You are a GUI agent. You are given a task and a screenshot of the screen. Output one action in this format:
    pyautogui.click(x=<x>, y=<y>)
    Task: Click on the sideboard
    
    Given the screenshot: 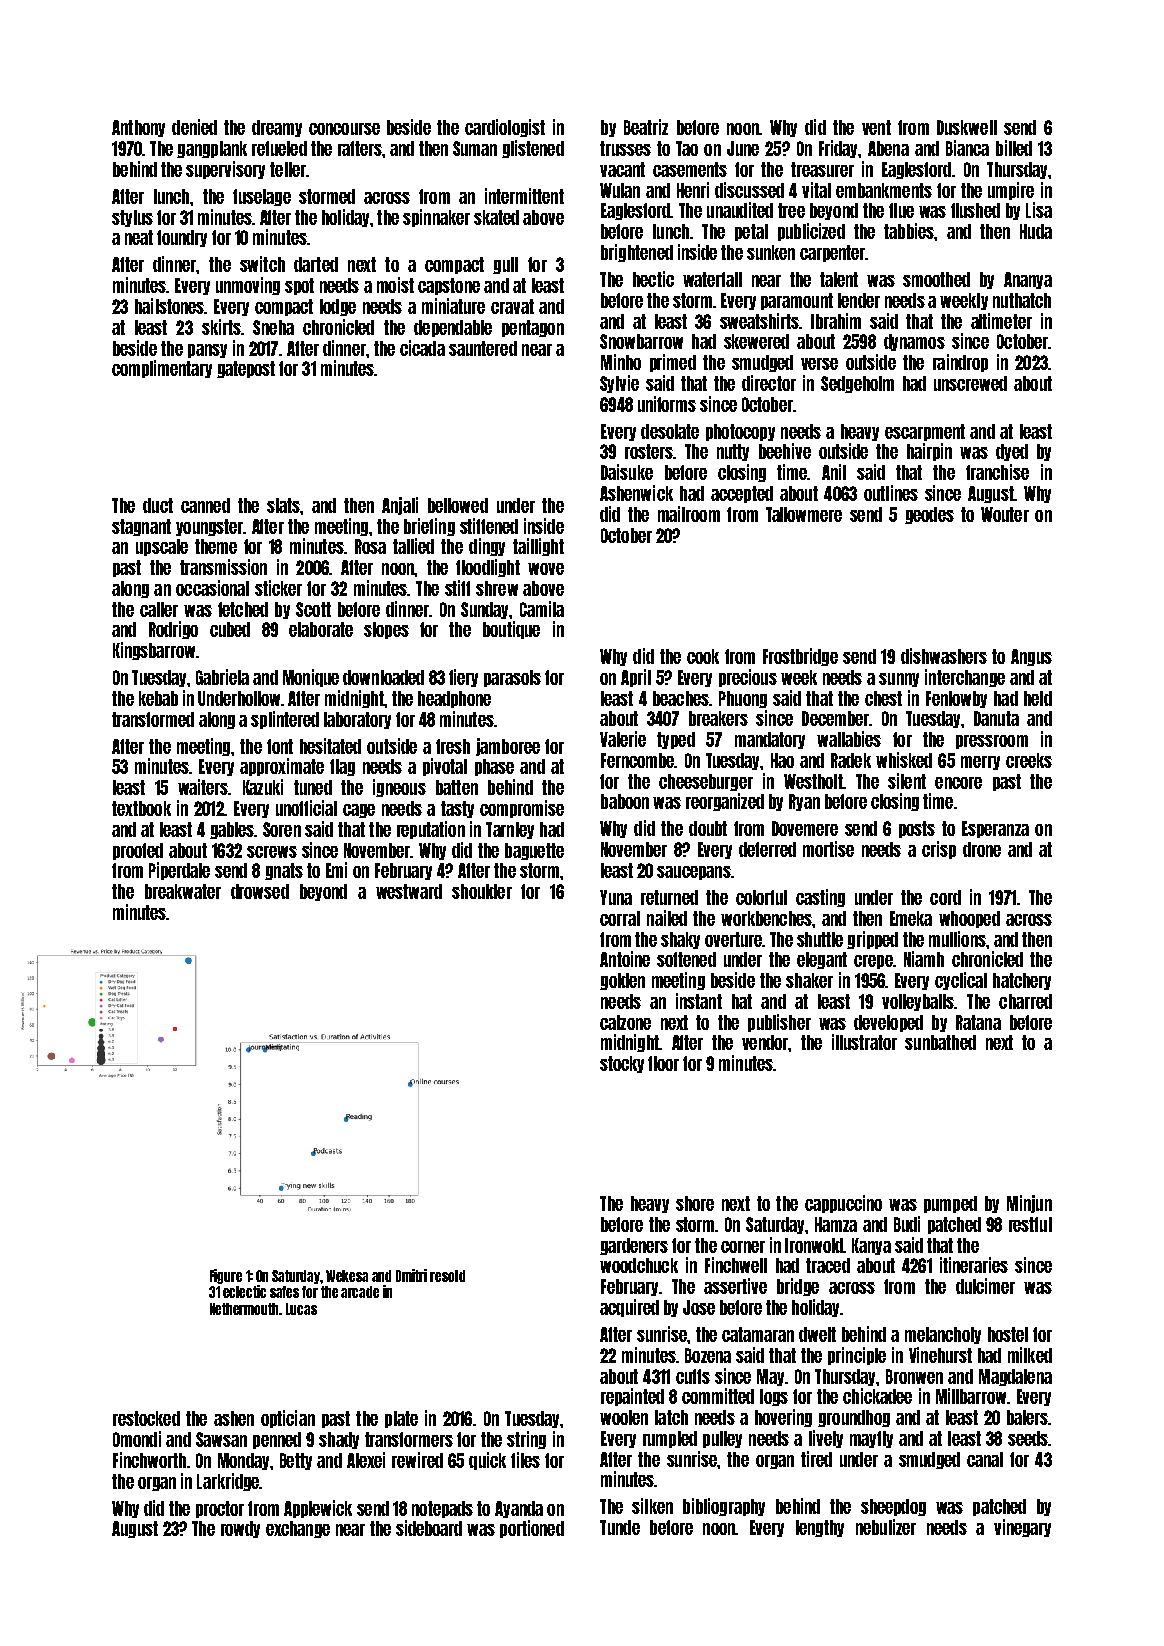 What is the action you would take?
    pyautogui.click(x=429, y=1528)
